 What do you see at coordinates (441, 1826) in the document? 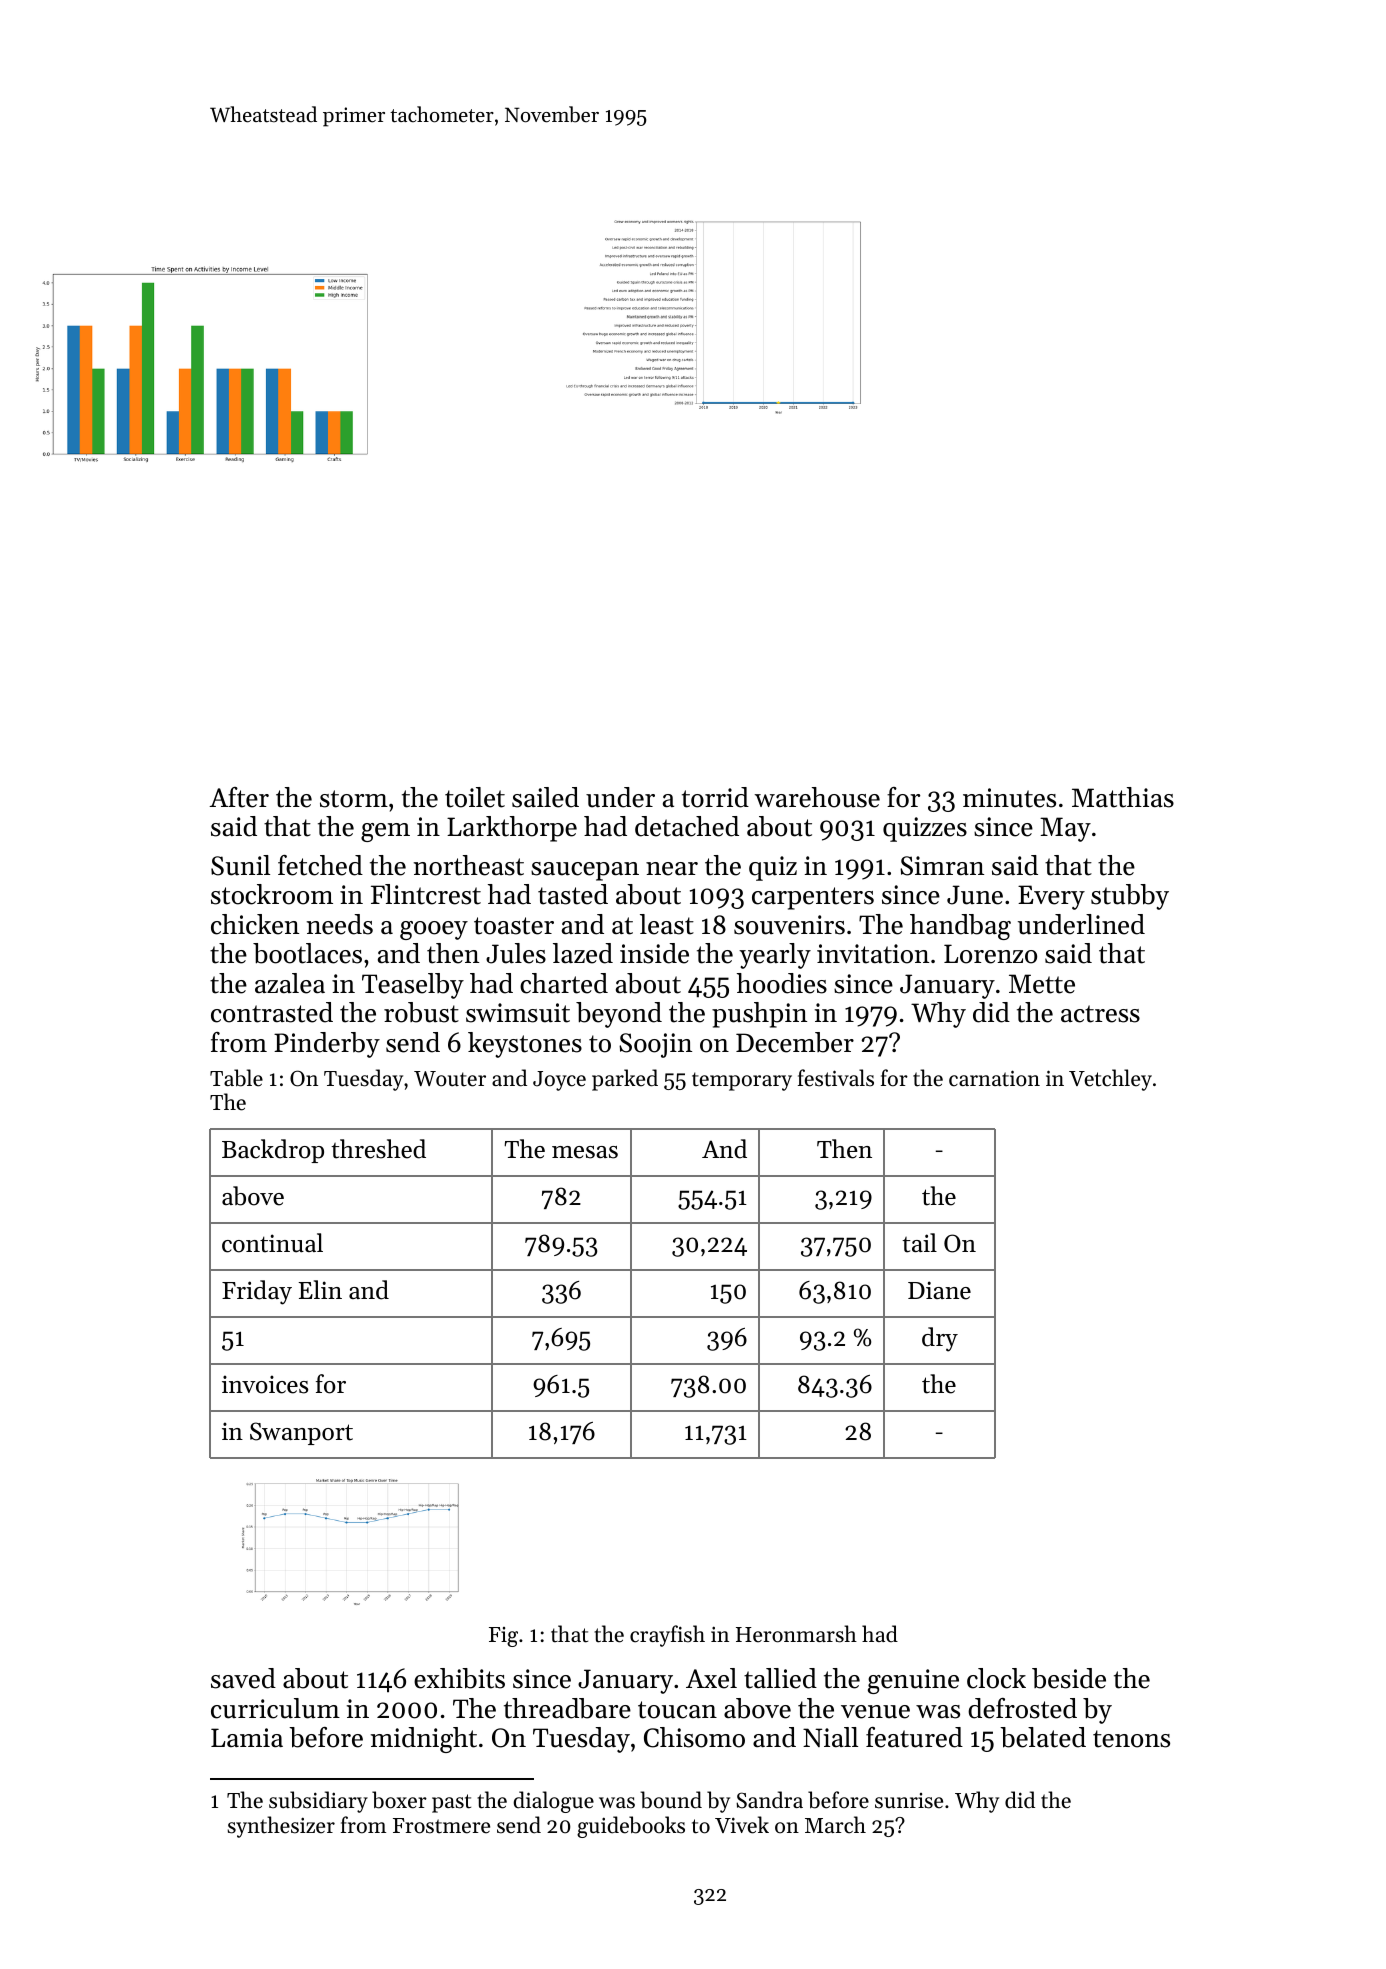
I see `Frostmere` at bounding box center [441, 1826].
